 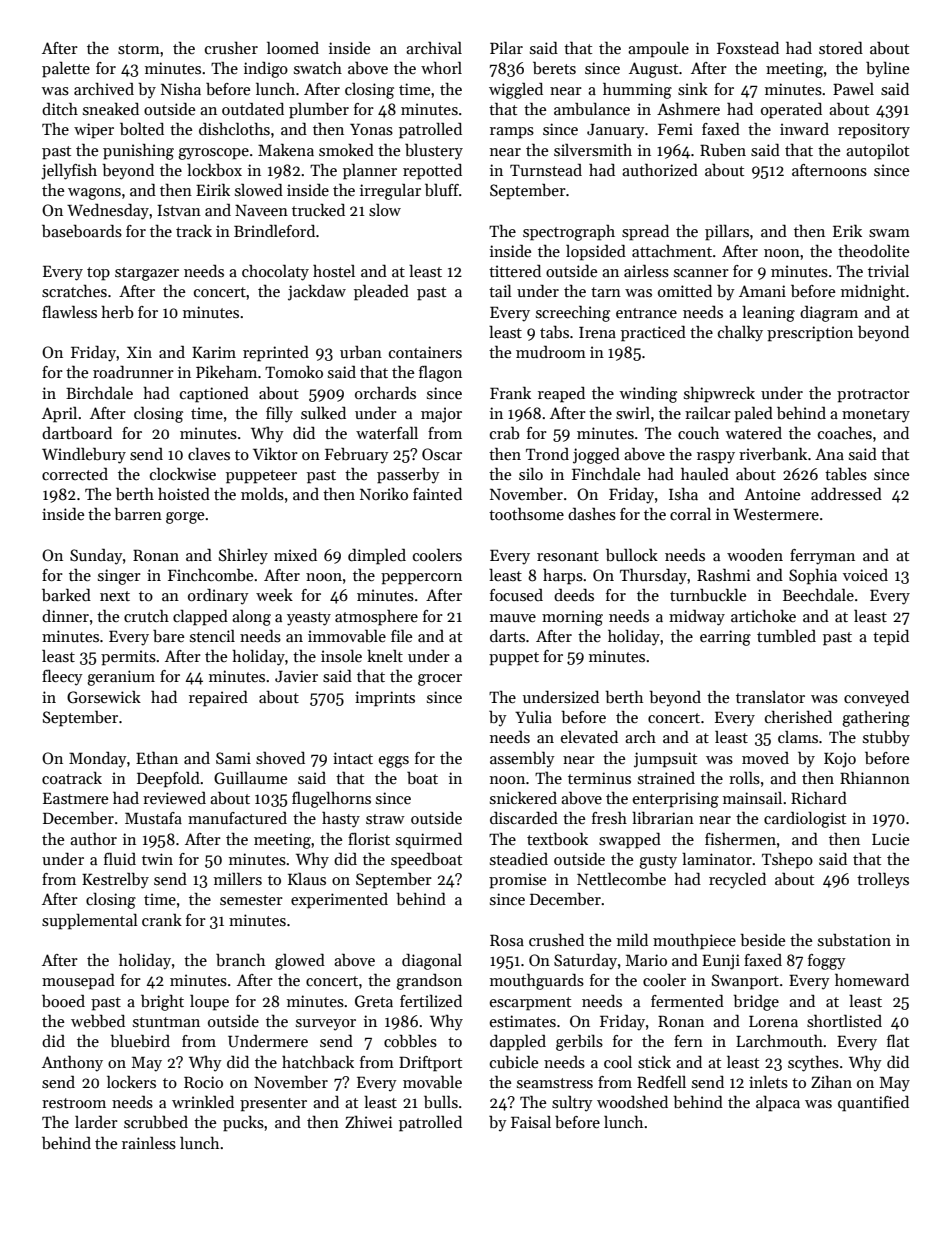 I want to click on tittered, so click(x=515, y=270).
